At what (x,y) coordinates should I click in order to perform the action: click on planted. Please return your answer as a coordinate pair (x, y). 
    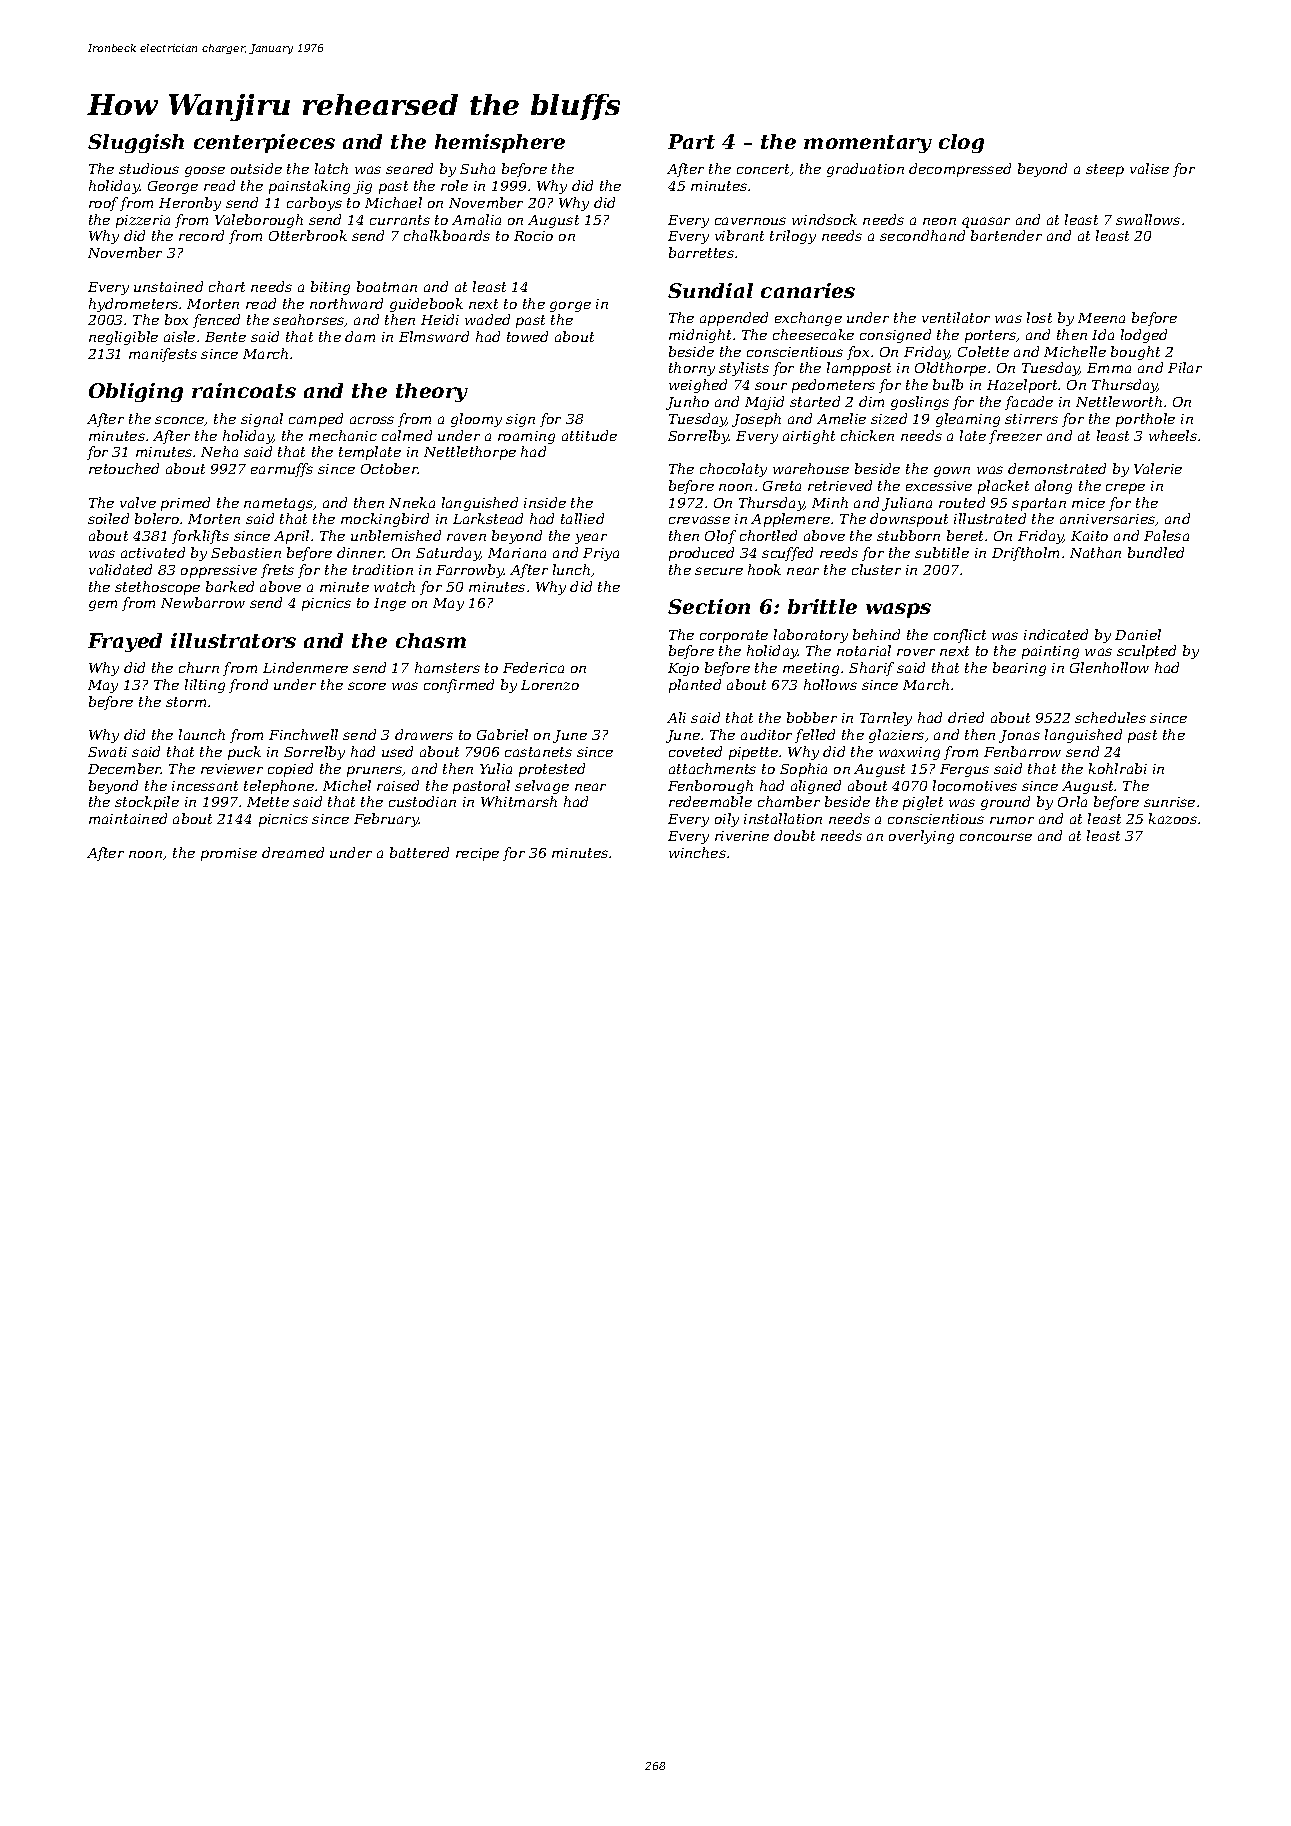
    Looking at the image, I should click on (695, 686).
